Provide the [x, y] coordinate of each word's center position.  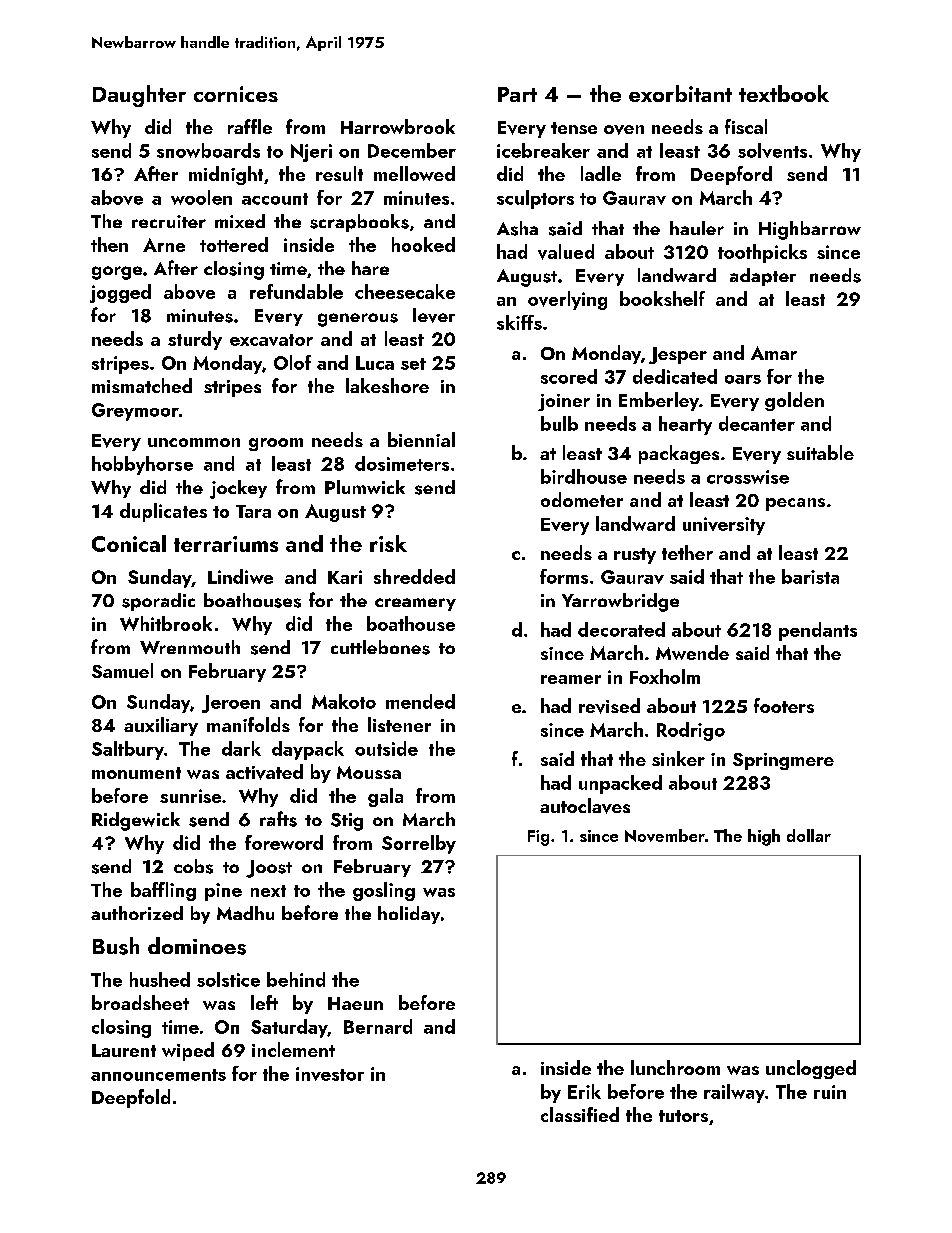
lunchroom [675, 1067]
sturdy [195, 340]
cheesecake [405, 291]
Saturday [289, 1028]
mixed [240, 221]
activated [264, 772]
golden [794, 401]
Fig [538, 838]
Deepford [731, 175]
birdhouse [584, 476]
